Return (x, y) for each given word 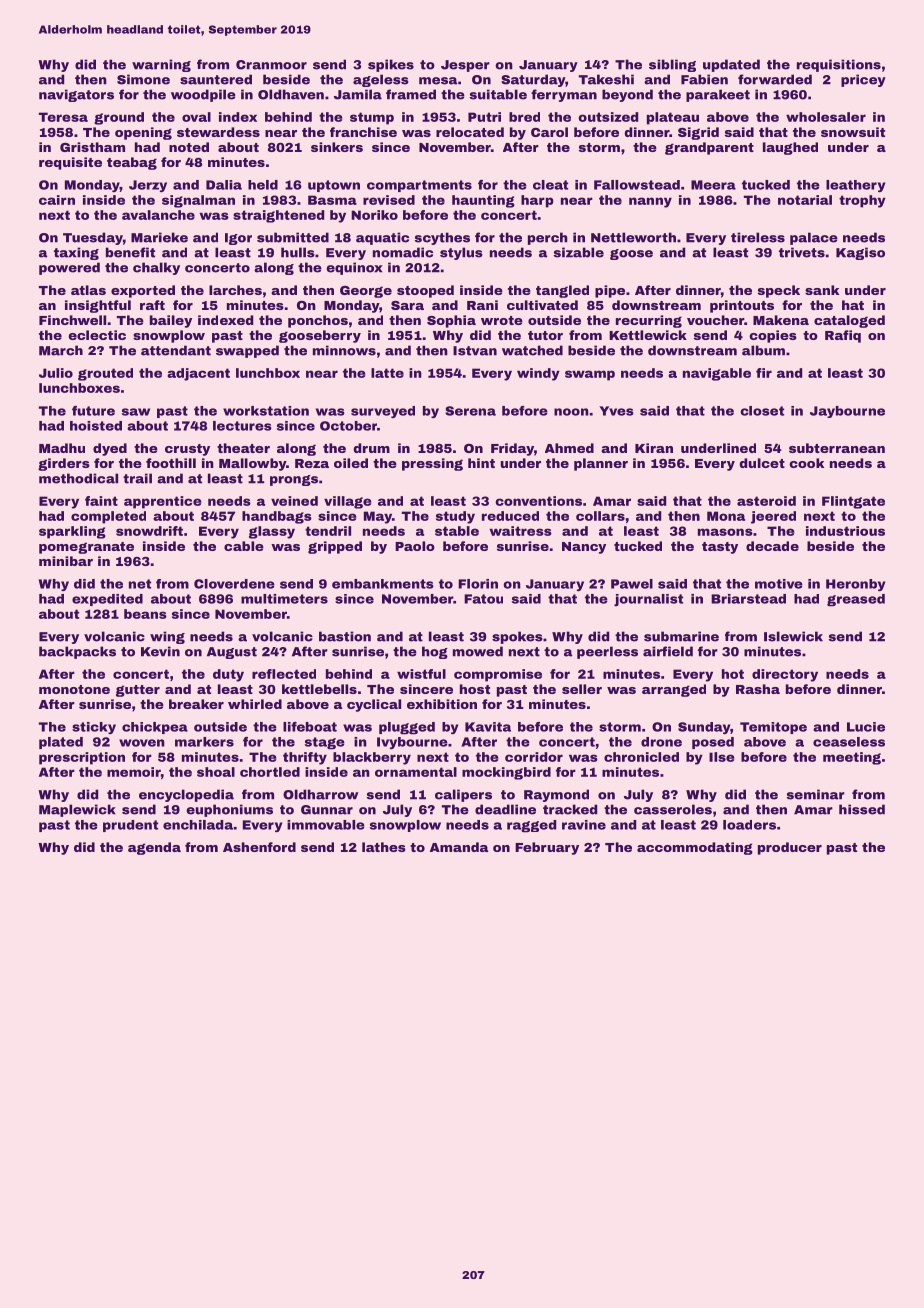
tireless (758, 237)
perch (548, 238)
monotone (74, 689)
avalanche (158, 215)
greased (856, 600)
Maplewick (77, 810)
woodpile (203, 95)
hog (435, 652)
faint (101, 501)
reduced (510, 516)
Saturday (533, 80)
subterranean (837, 448)
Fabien (704, 79)
